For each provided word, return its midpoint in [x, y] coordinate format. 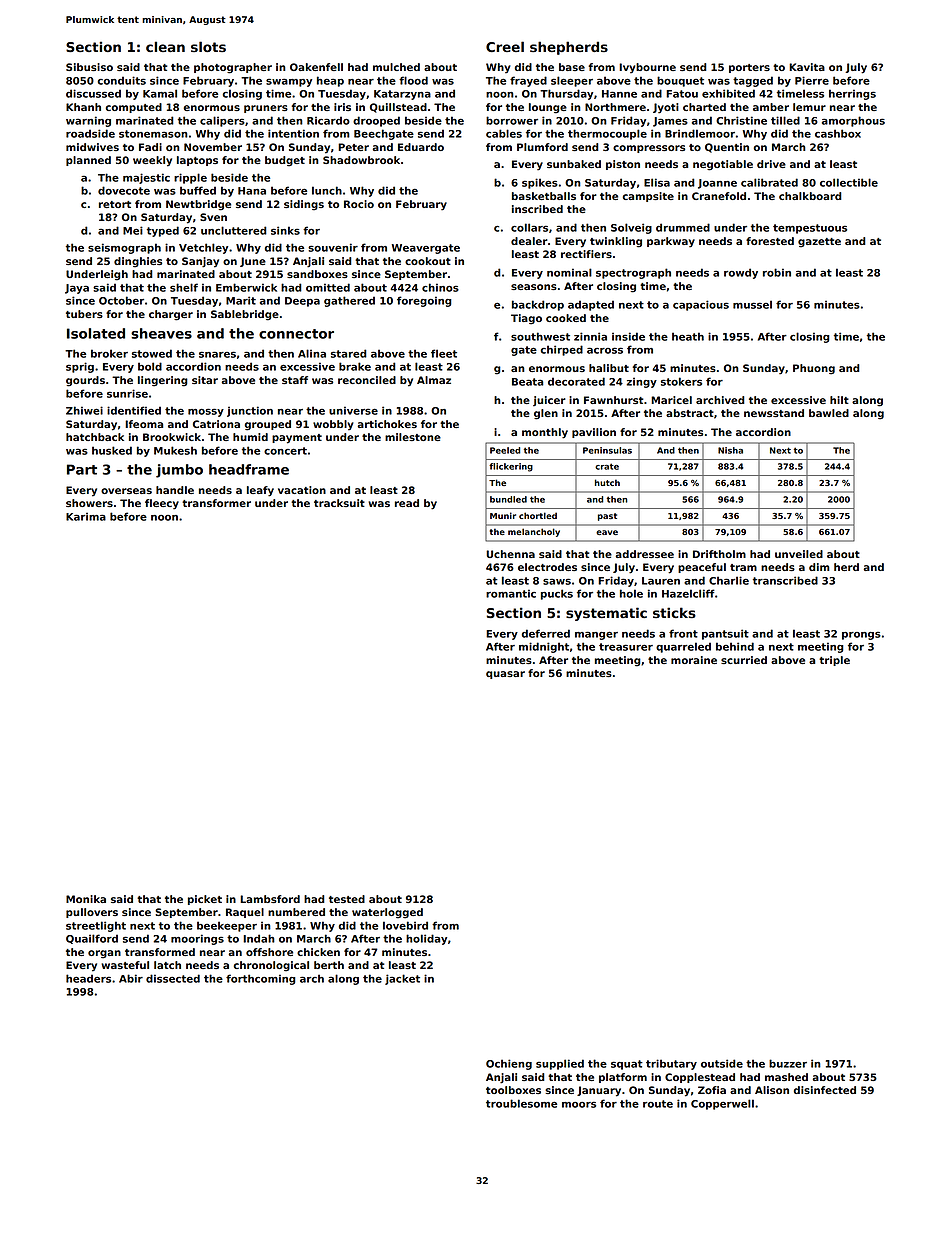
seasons [534, 287]
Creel [505, 46]
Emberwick [246, 287]
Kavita [807, 67]
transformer [216, 503]
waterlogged [387, 913]
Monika [86, 899]
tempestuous [810, 229]
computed [133, 108]
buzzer [788, 1063]
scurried [744, 660]
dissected [173, 978]
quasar [505, 675]
